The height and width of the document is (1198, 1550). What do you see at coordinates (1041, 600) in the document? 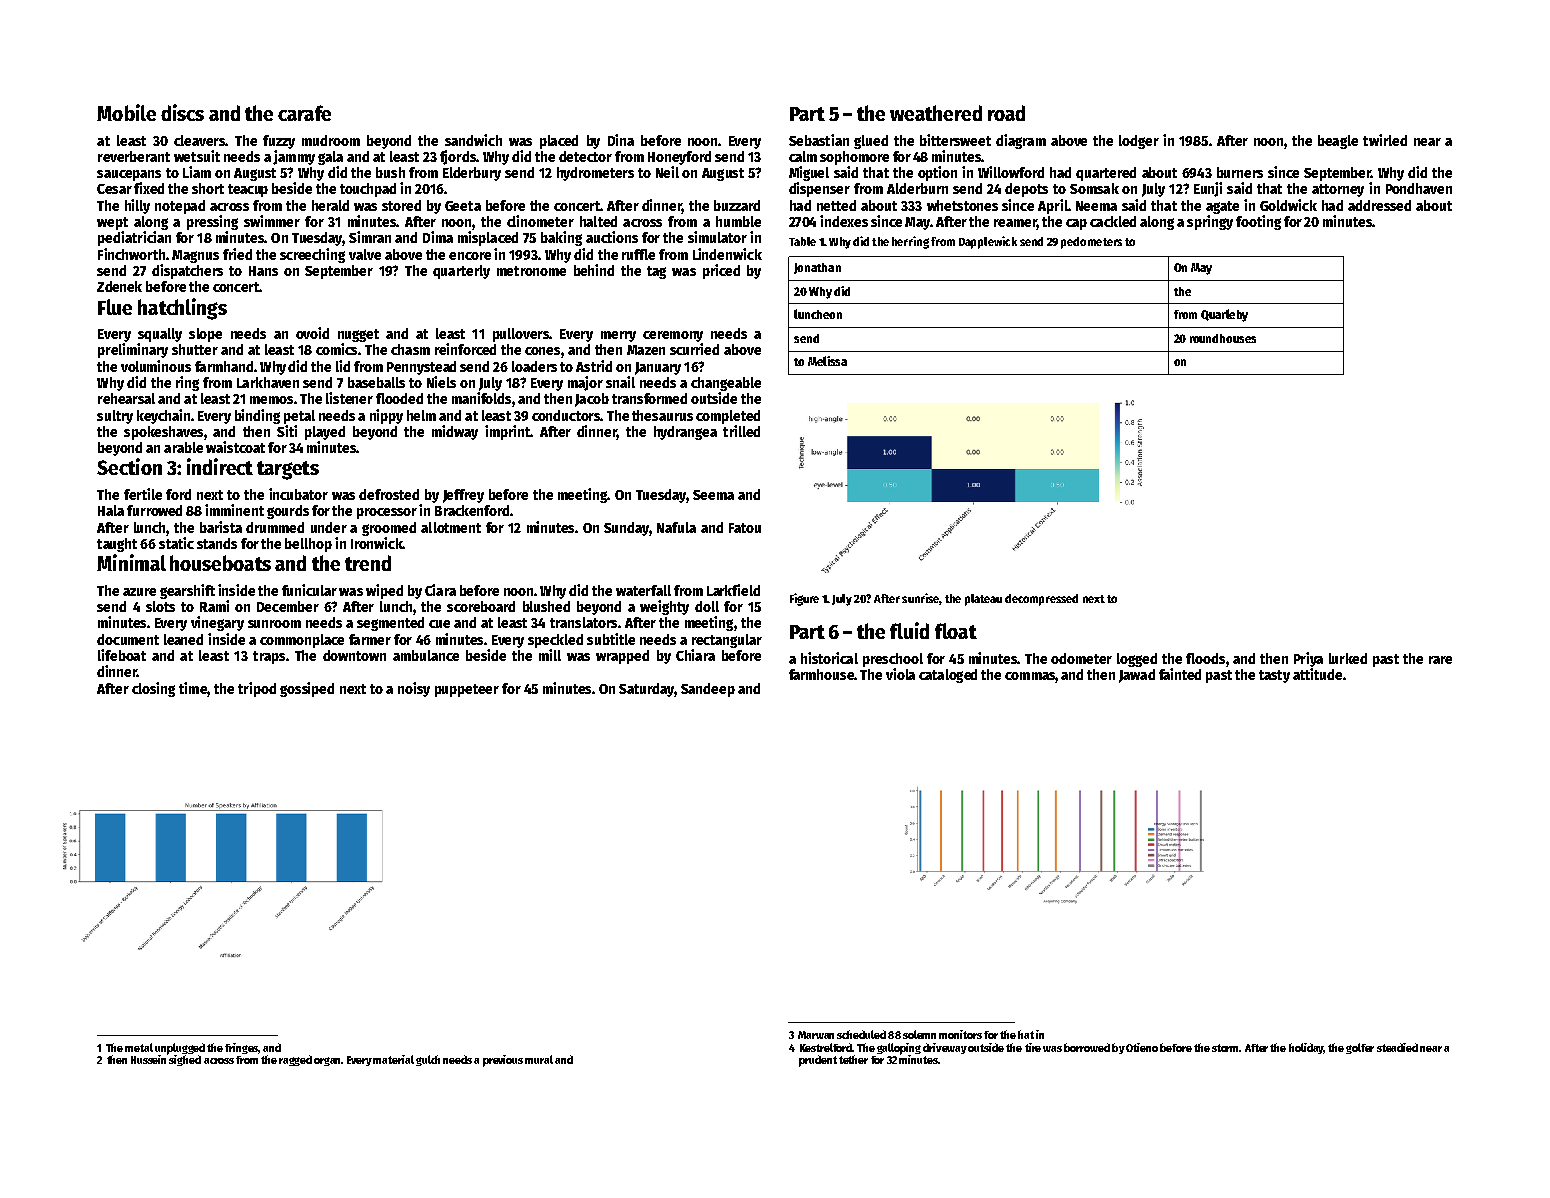
I see `decompressed` at bounding box center [1041, 600].
